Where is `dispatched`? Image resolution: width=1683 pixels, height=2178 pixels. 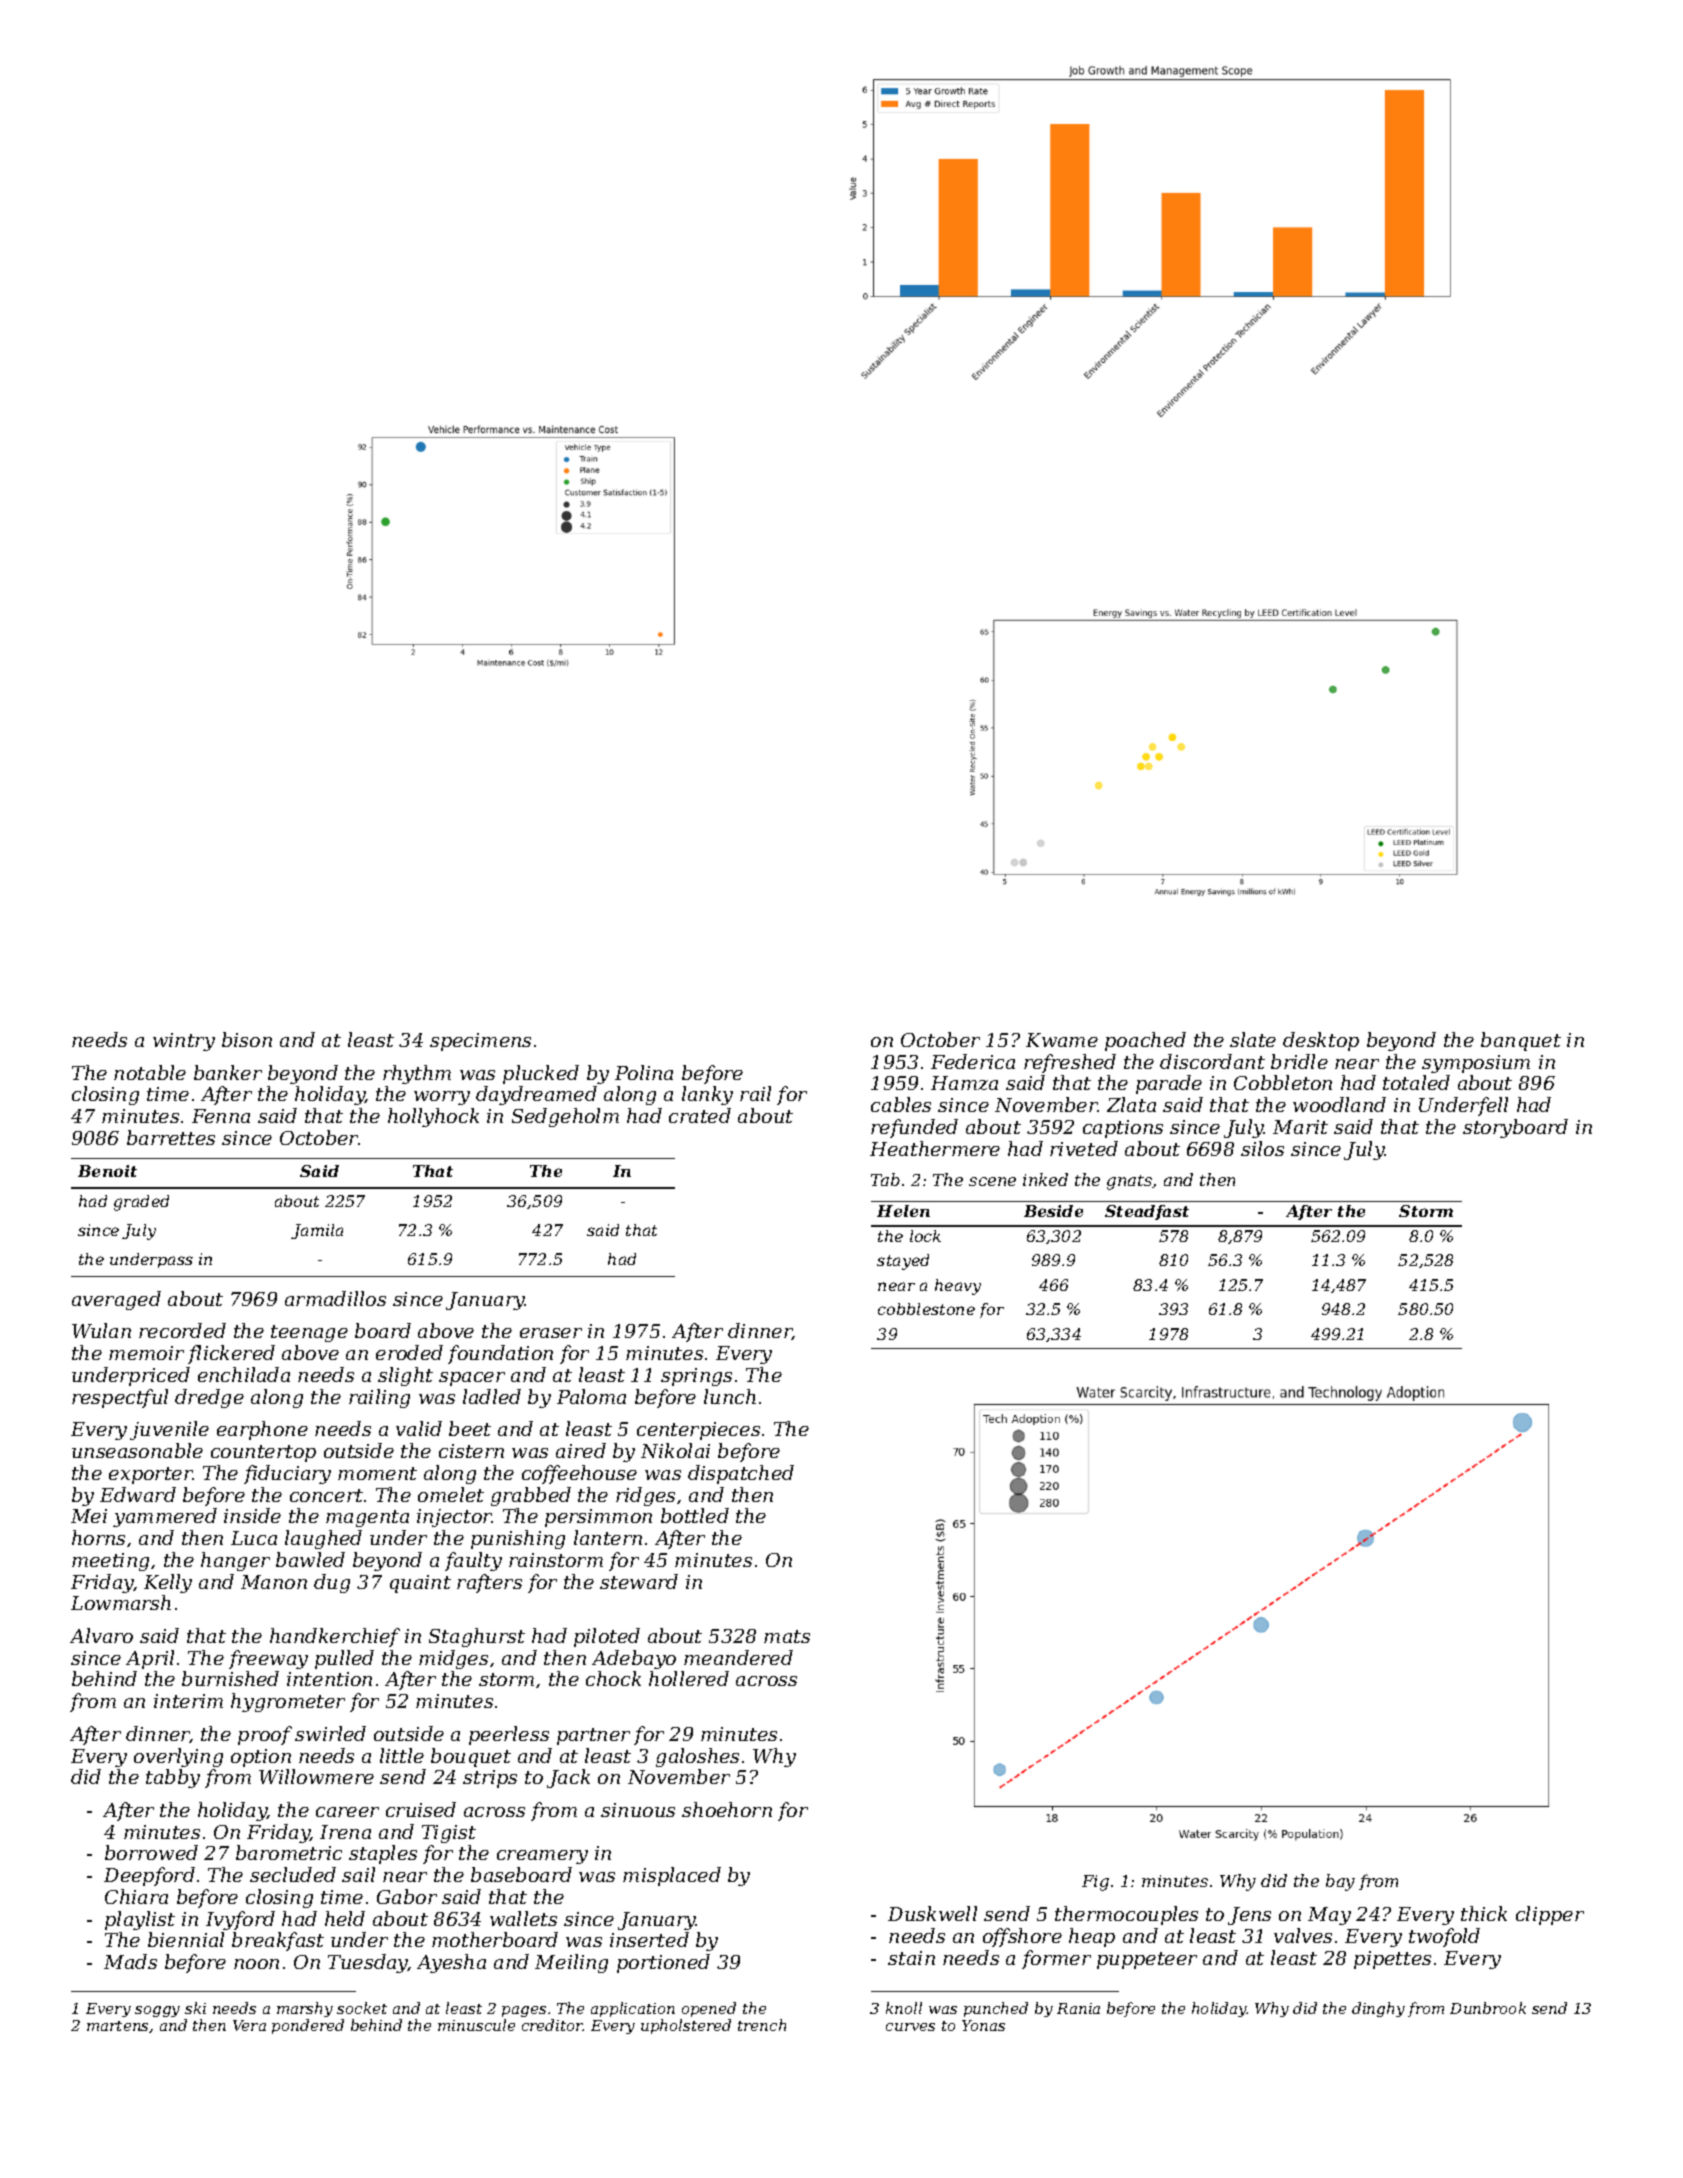 dispatched is located at coordinates (741, 1474).
